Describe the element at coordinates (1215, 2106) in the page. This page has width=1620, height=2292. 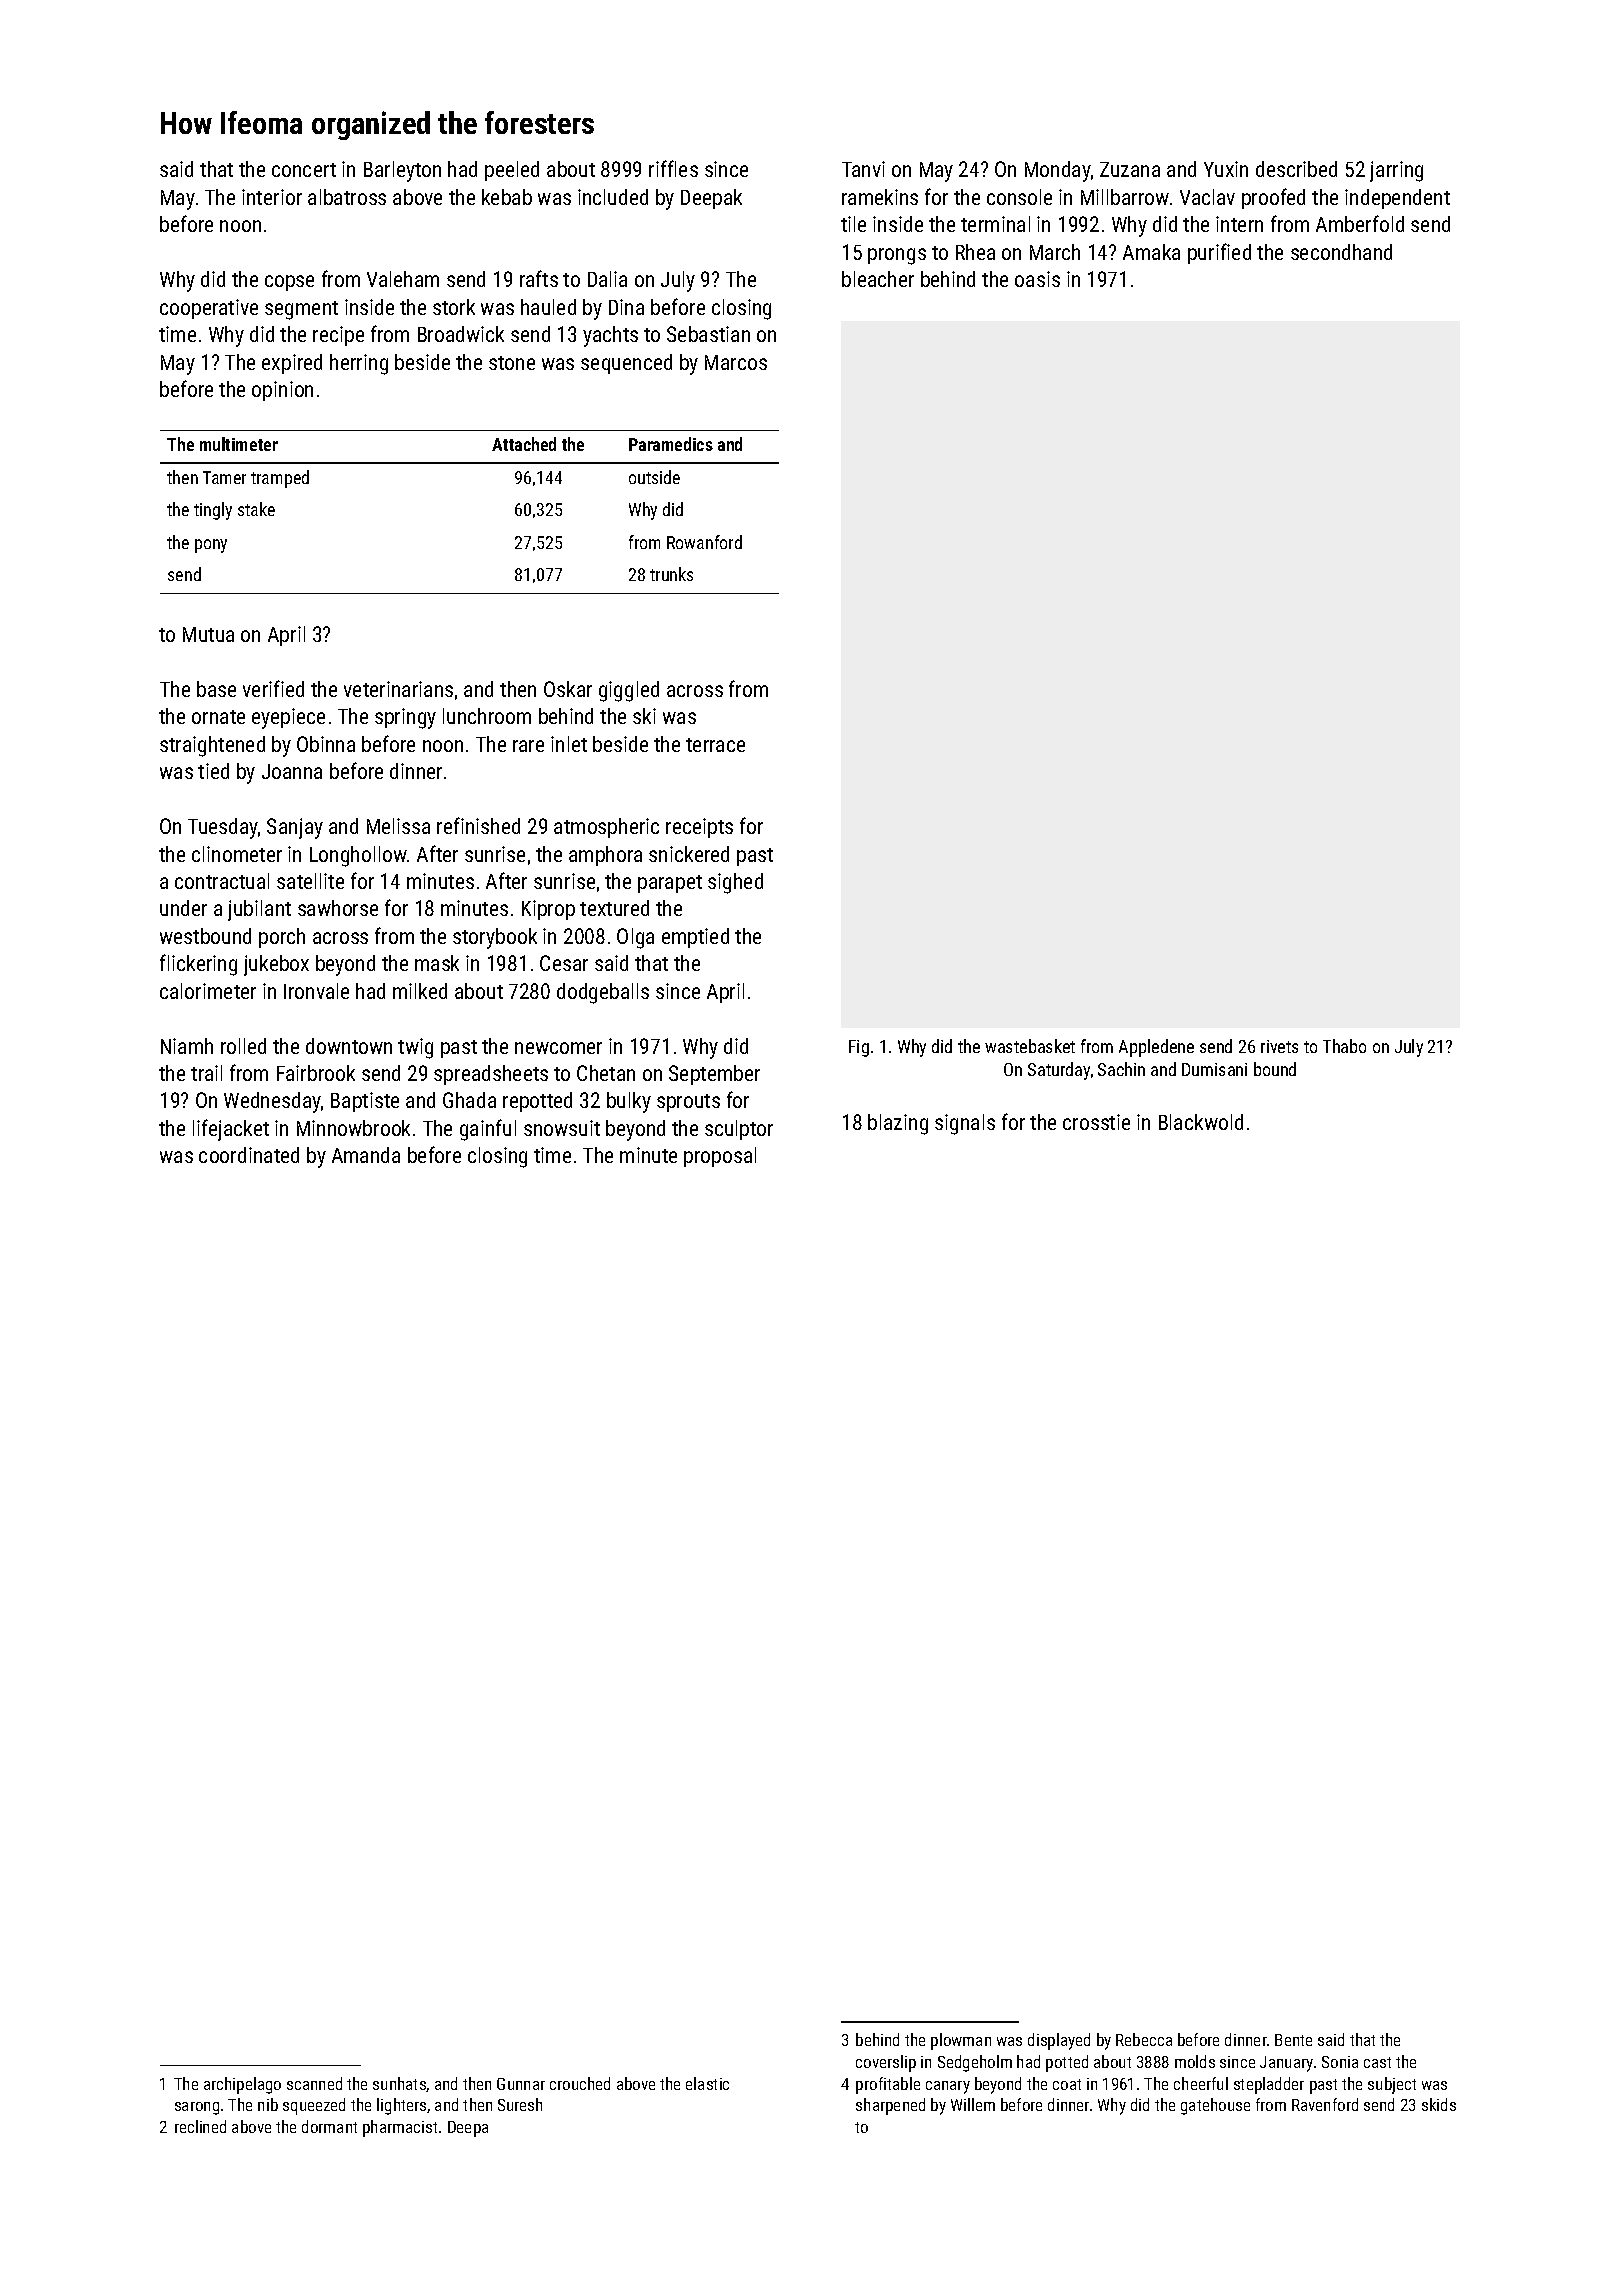
I see `gatehouse` at that location.
